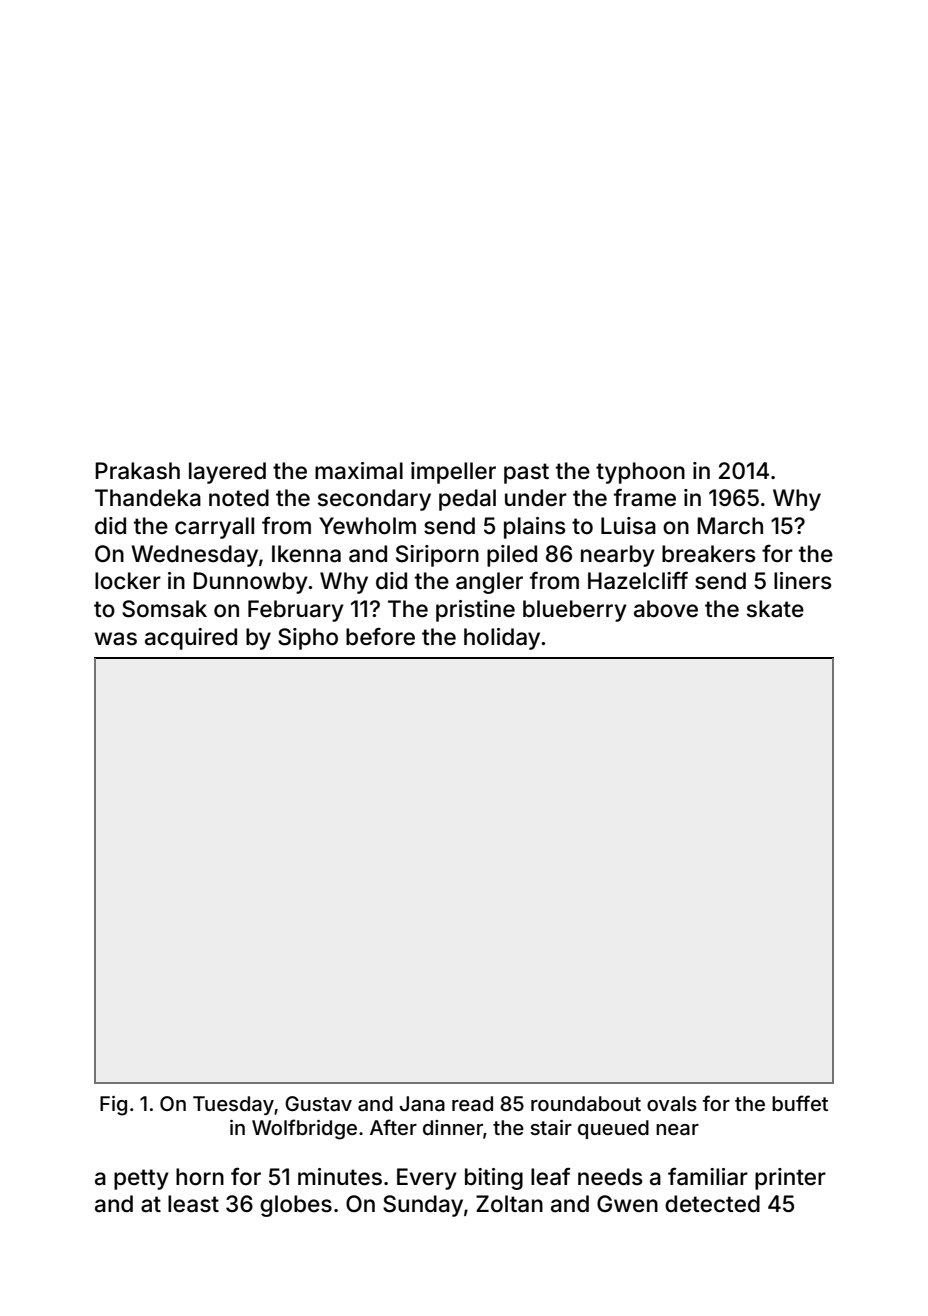 The image size is (928, 1316). Describe the element at coordinates (296, 1206) in the page. I see `globes` at that location.
